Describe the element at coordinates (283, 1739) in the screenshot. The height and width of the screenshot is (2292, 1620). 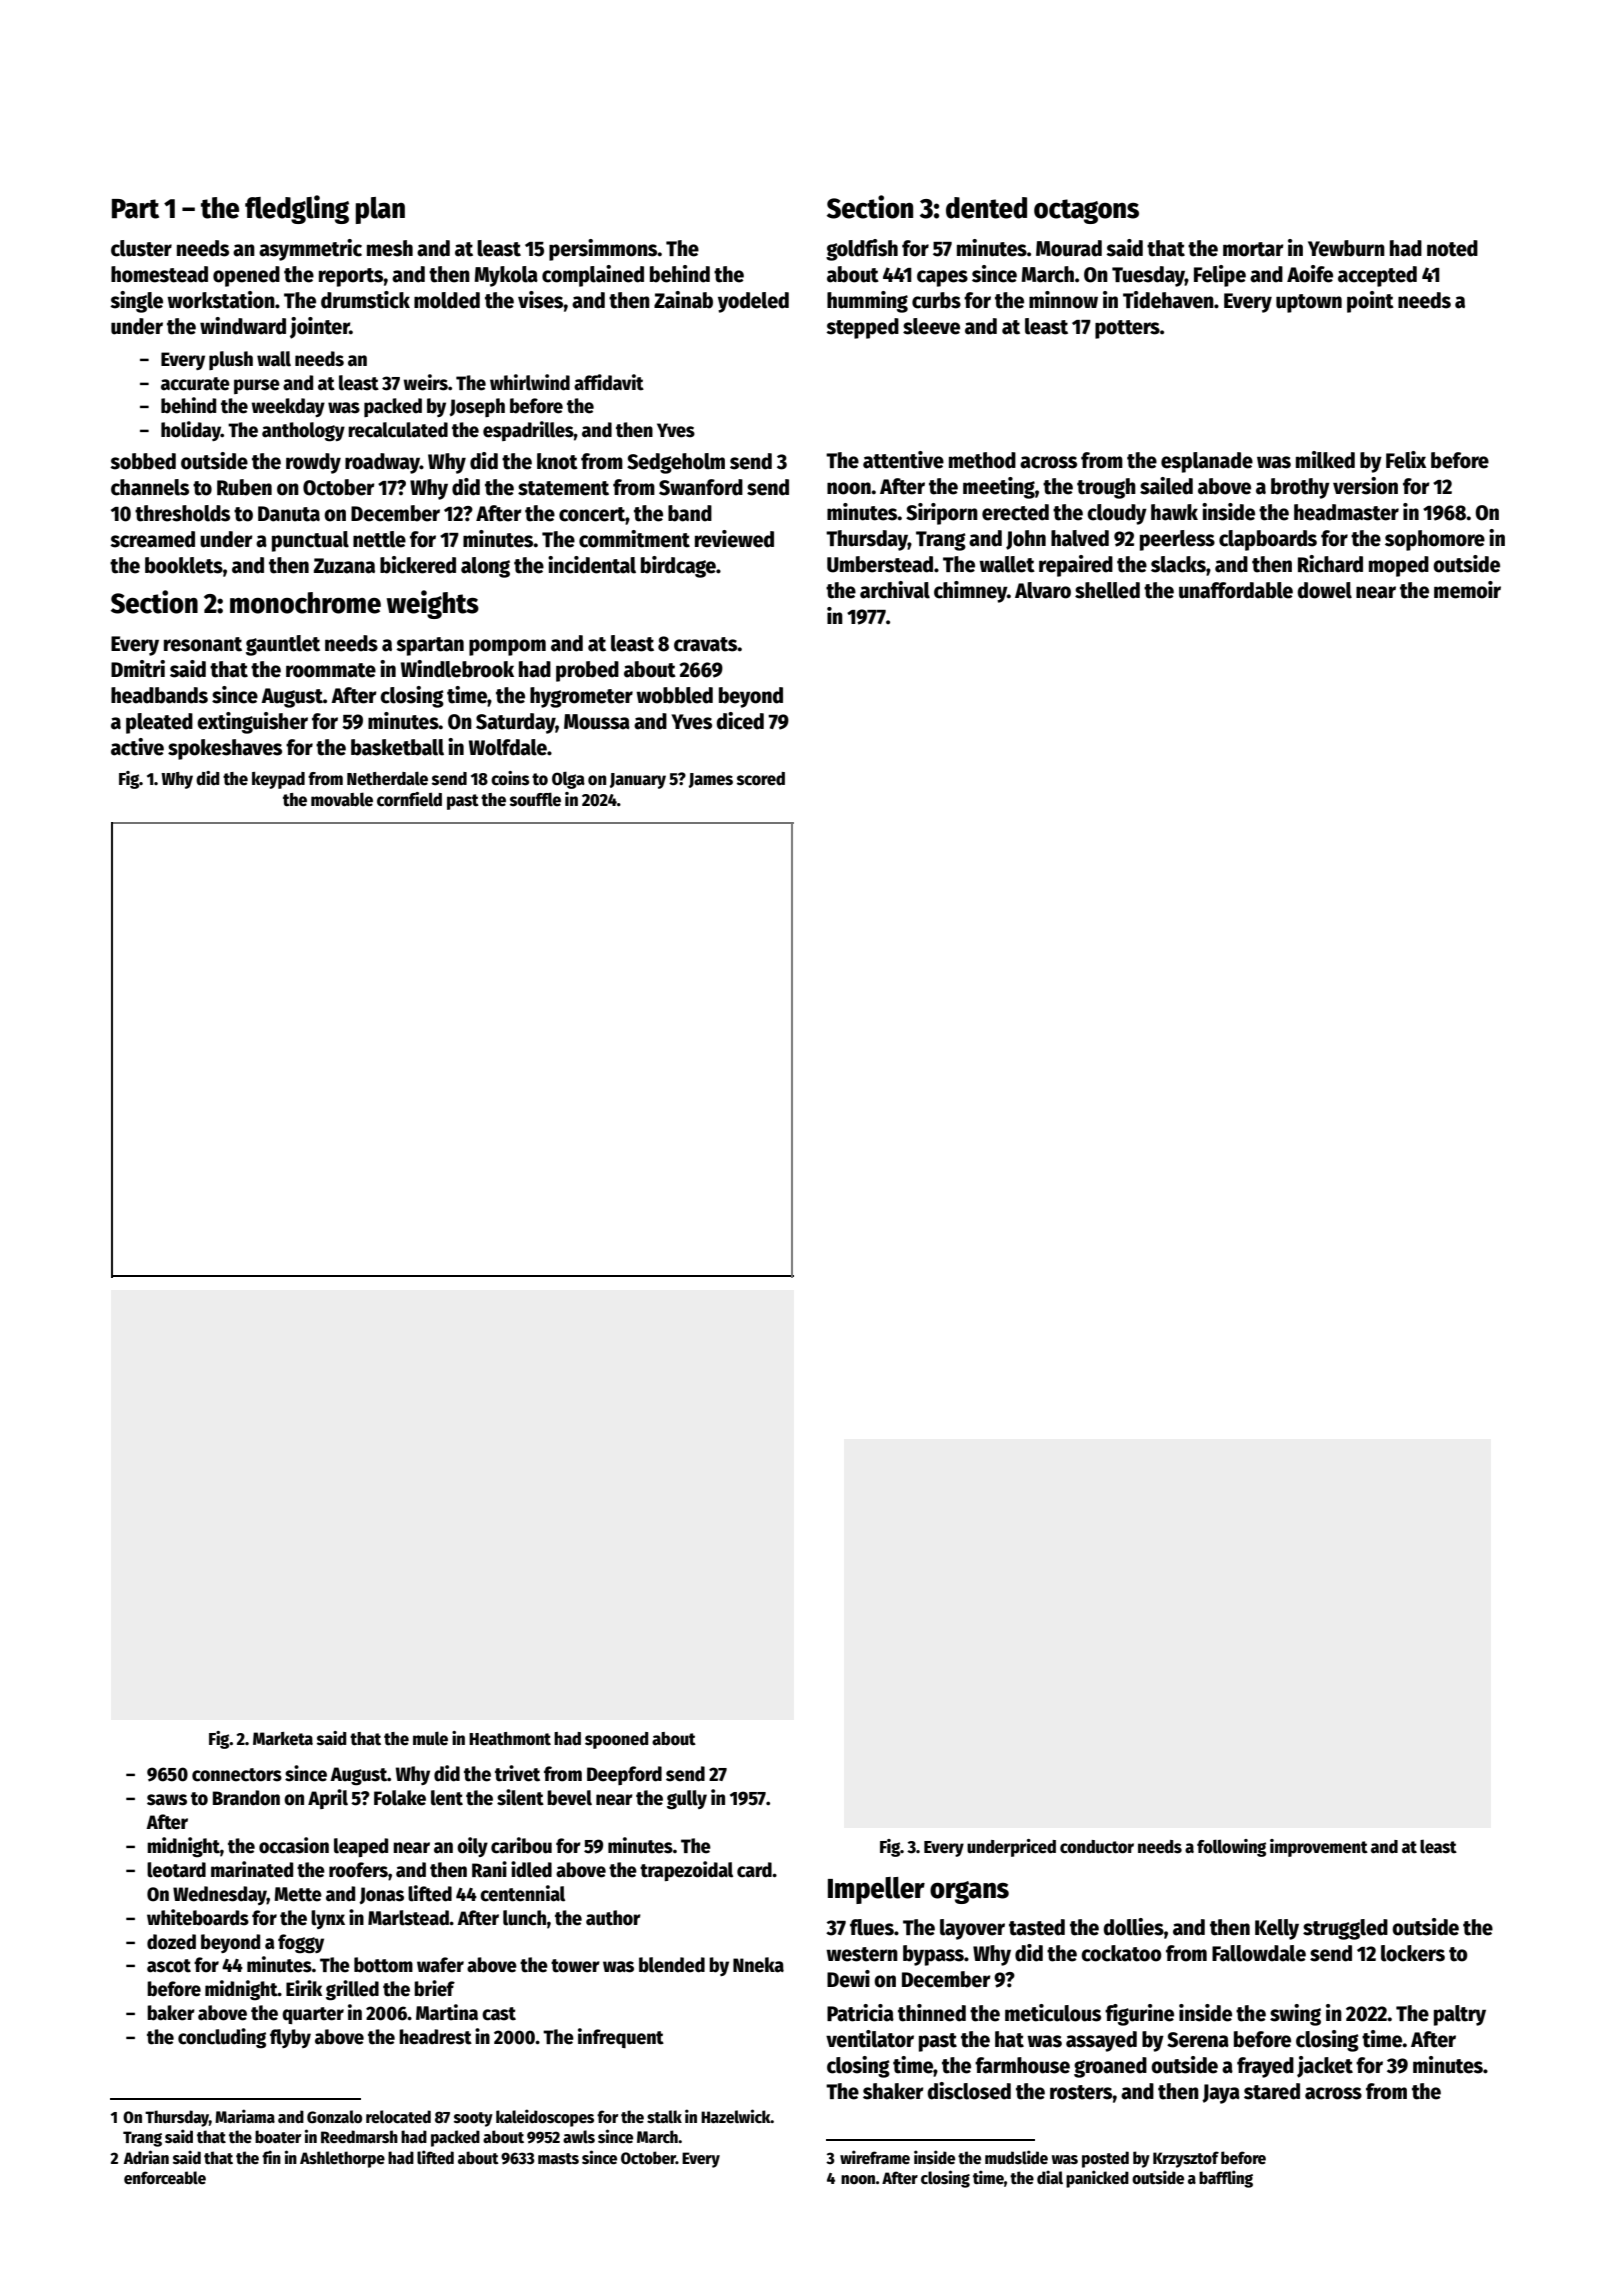
I see `Marketa` at that location.
